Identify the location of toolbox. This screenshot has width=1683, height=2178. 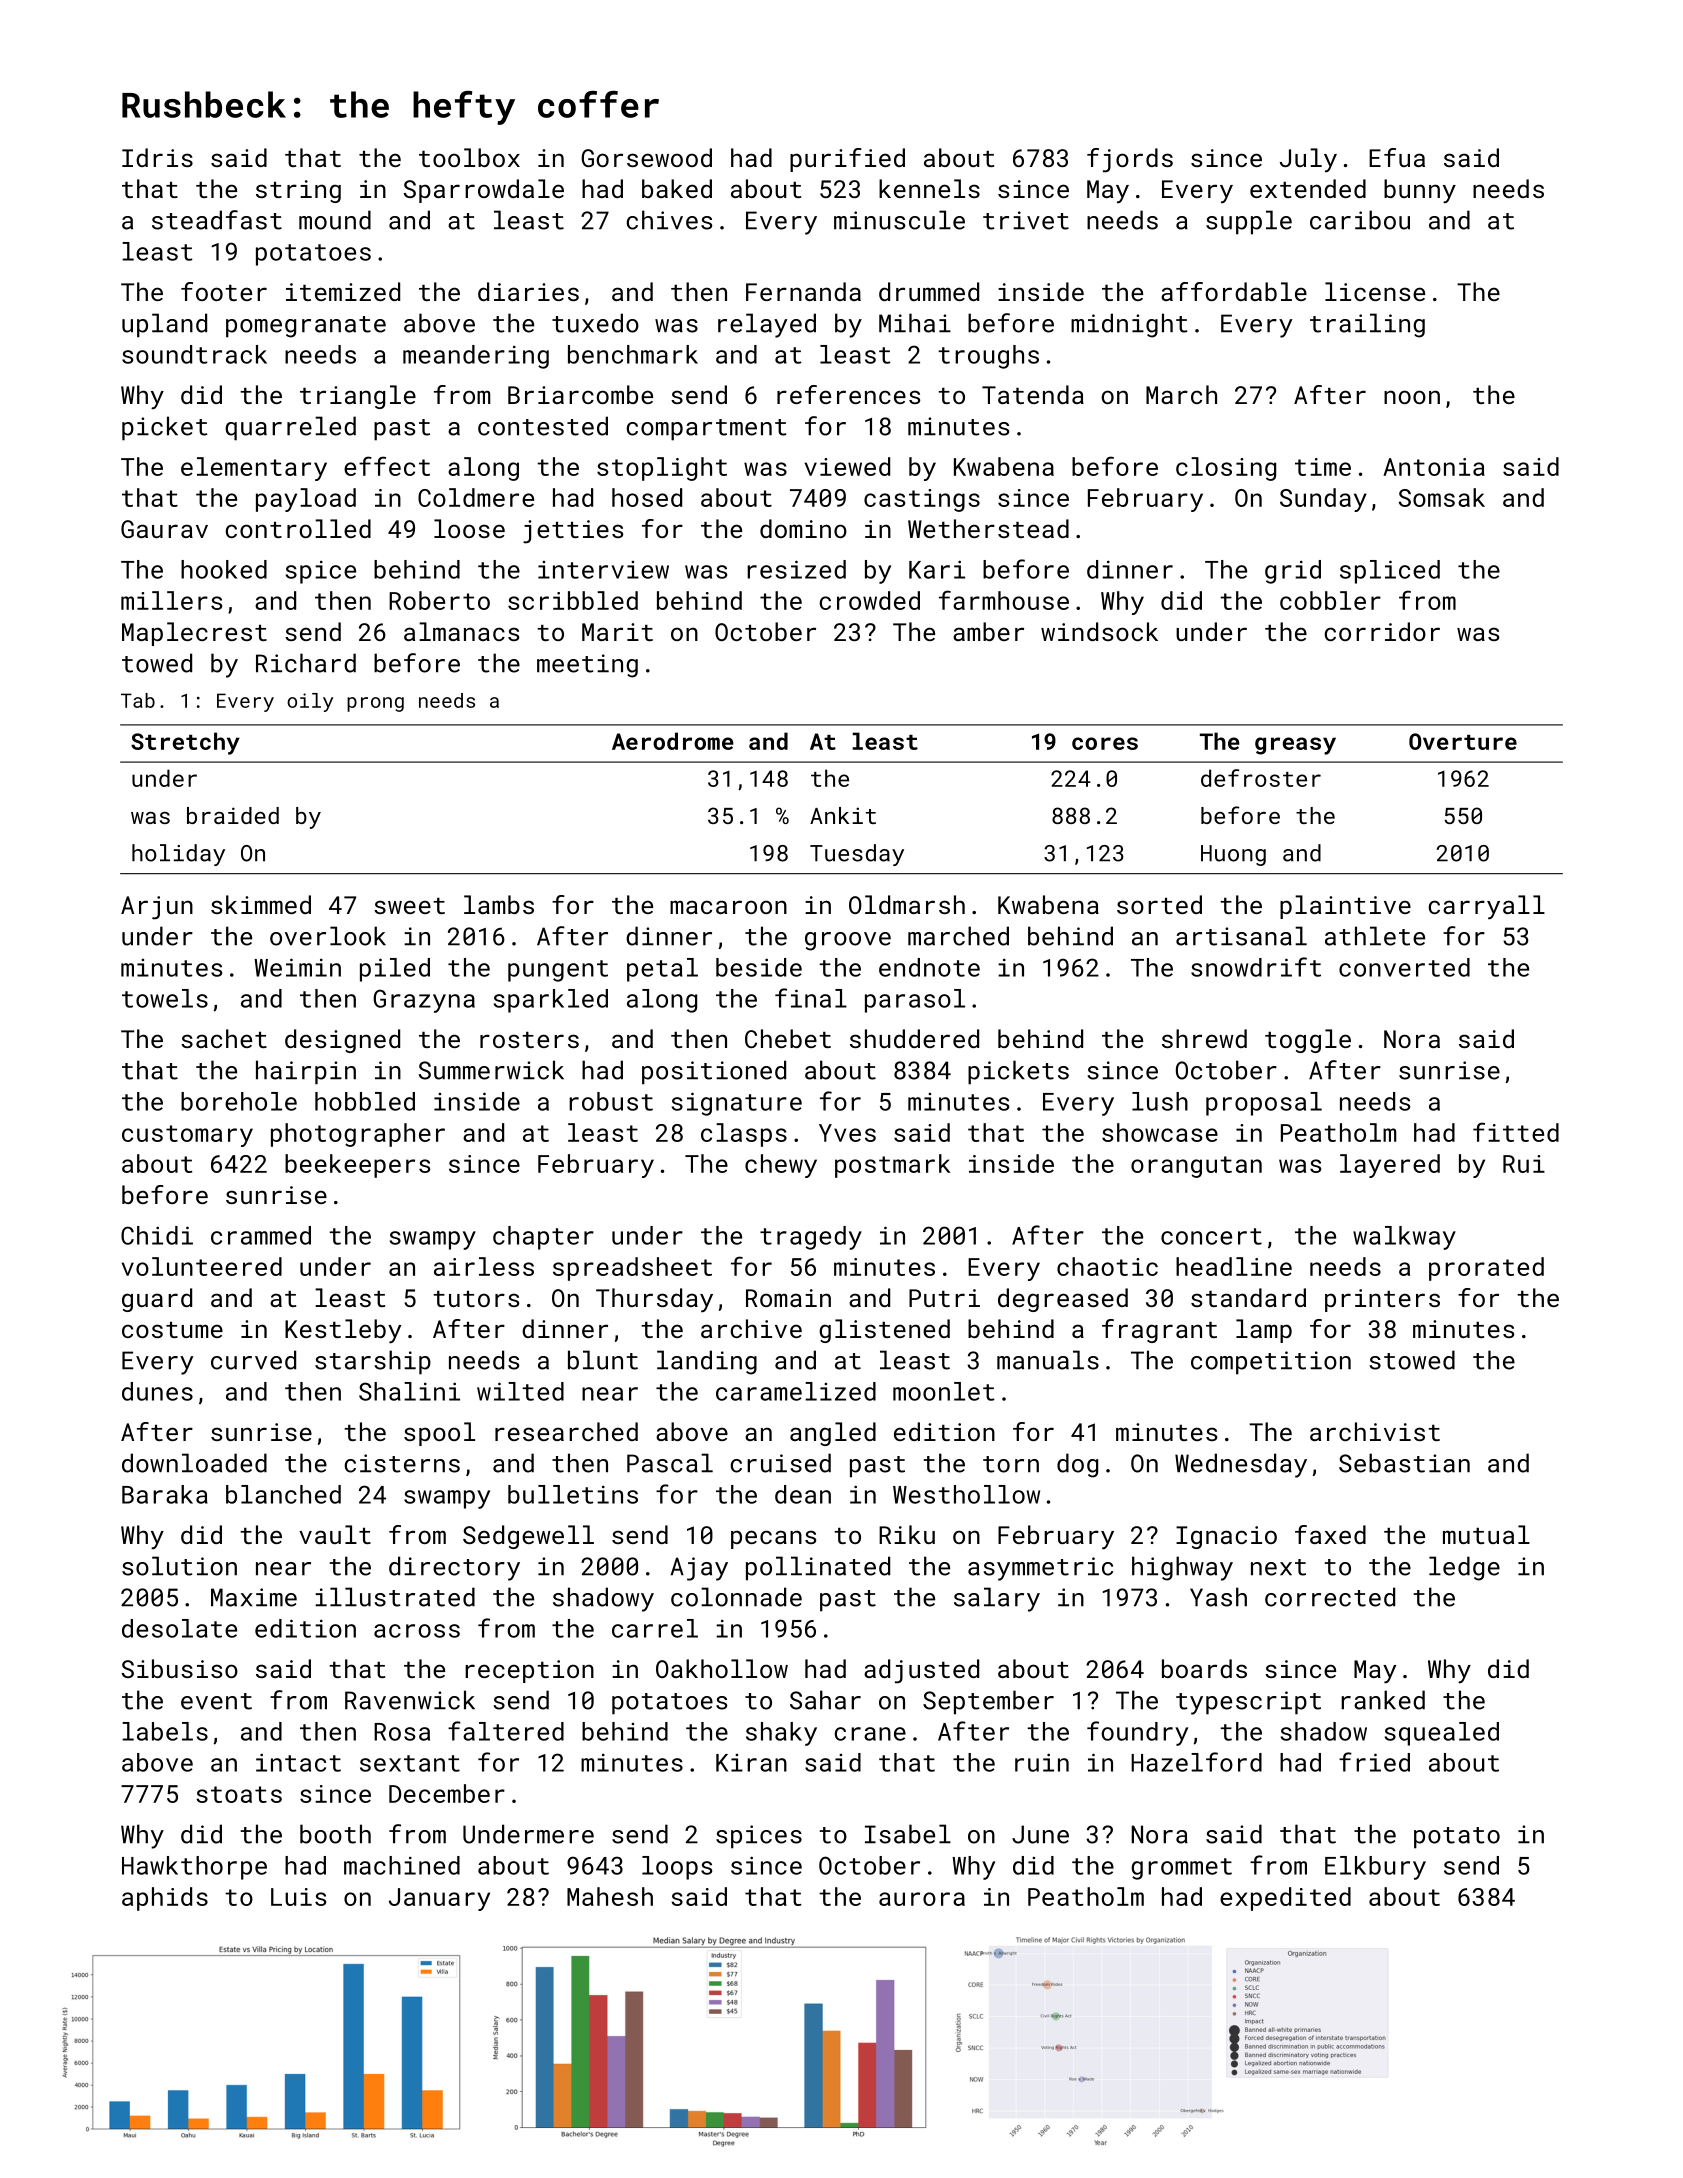
(469, 157).
